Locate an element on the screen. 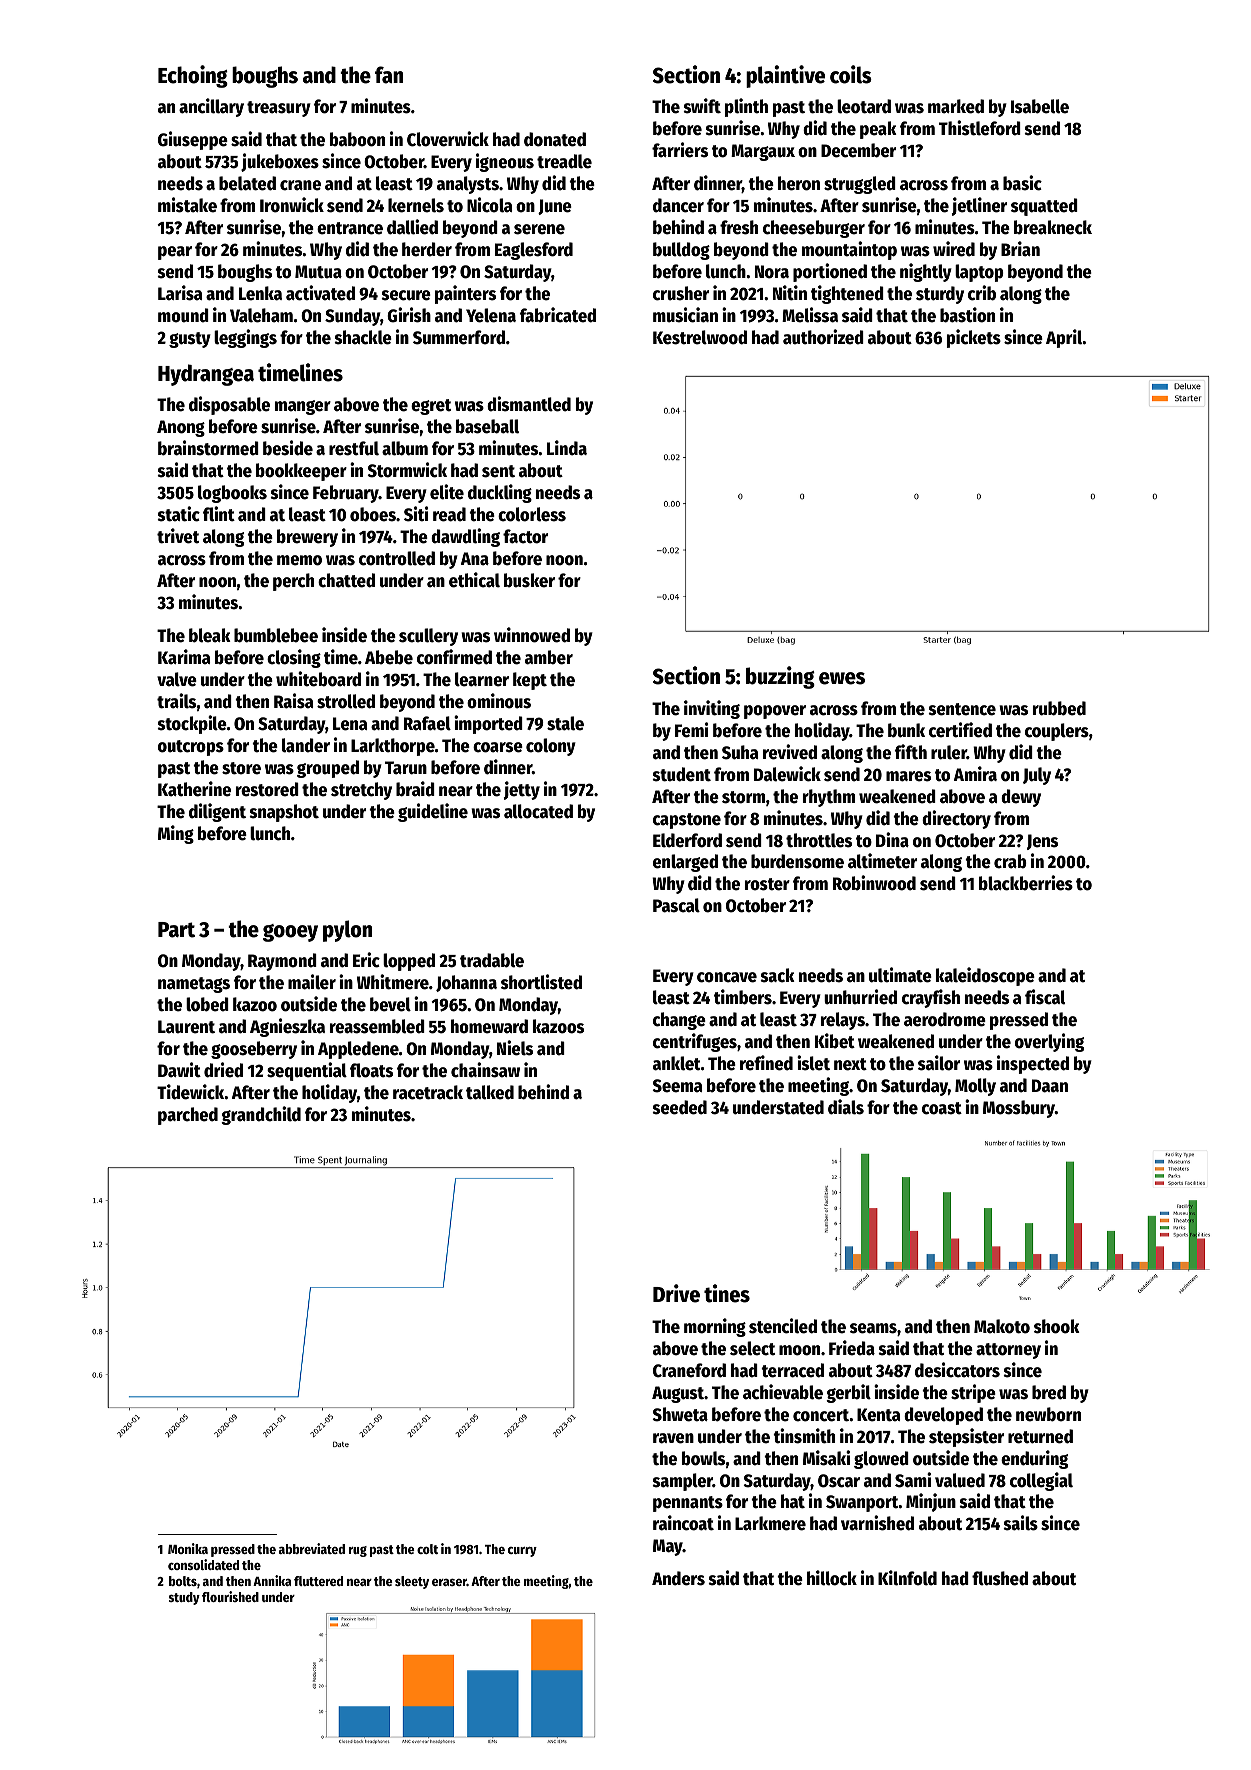 Image resolution: width=1251 pixels, height=1770 pixels. flushed is located at coordinates (1000, 1578).
